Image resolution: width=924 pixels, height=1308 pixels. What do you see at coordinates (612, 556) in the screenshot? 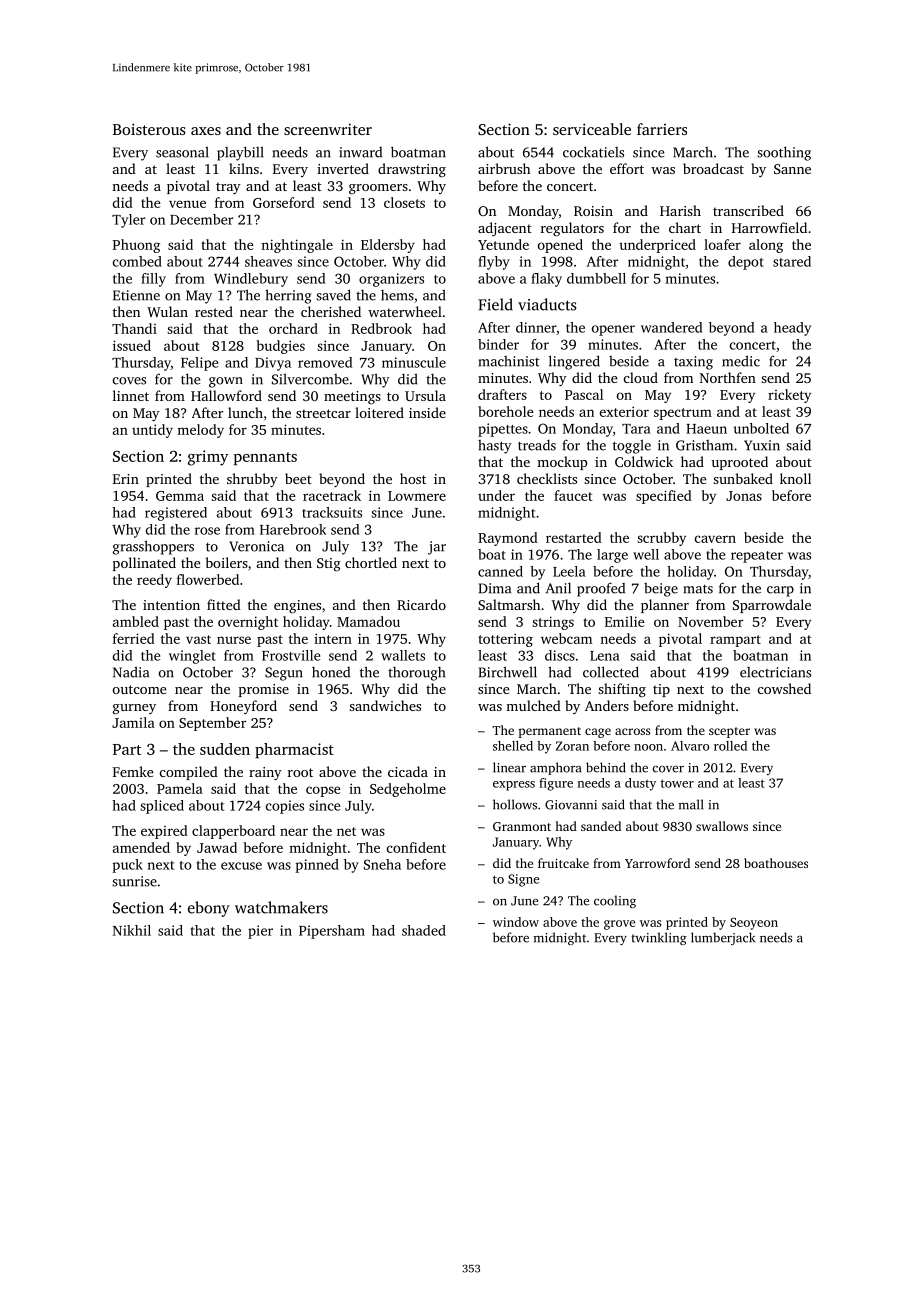
I see `large` at bounding box center [612, 556].
